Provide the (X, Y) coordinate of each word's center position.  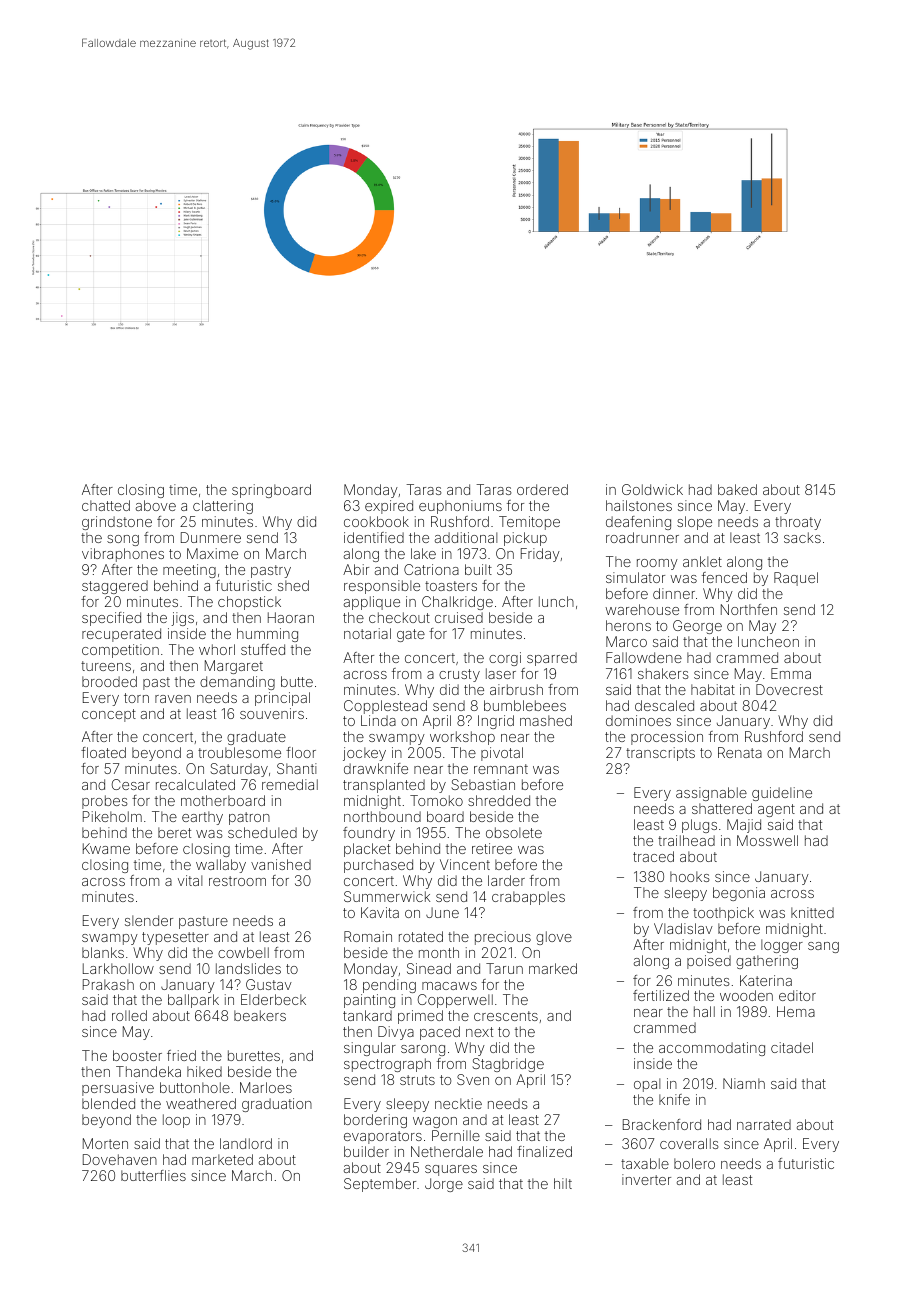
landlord (246, 1143)
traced (653, 856)
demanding (237, 683)
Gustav (269, 984)
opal (647, 1085)
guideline (782, 794)
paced (440, 1033)
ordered (542, 489)
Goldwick (652, 489)
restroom (237, 881)
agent (776, 810)
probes (105, 802)
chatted (106, 505)
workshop (462, 738)
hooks (690, 876)
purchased (378, 866)
